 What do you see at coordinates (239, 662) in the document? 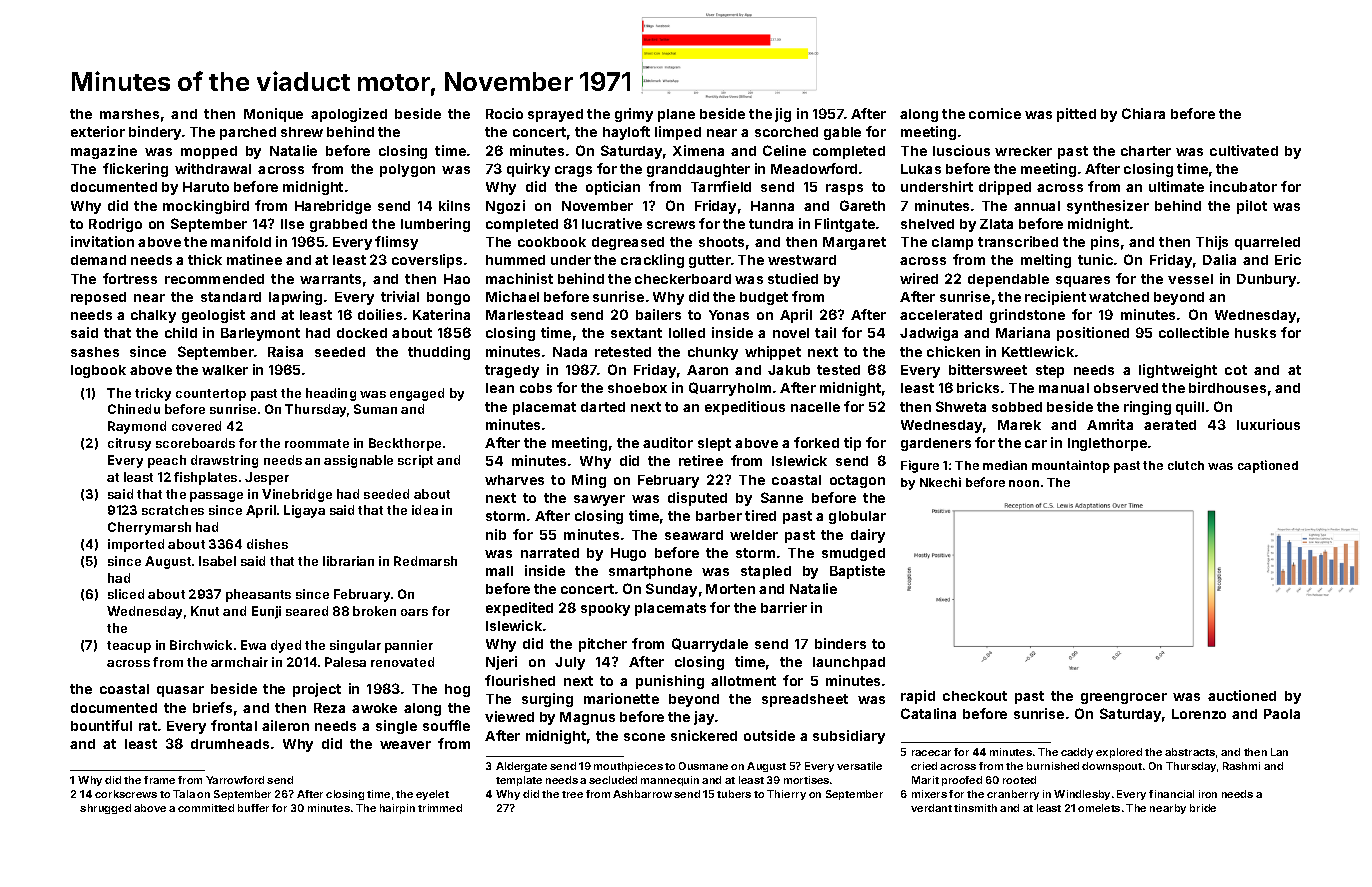
I see `armchair` at bounding box center [239, 662].
